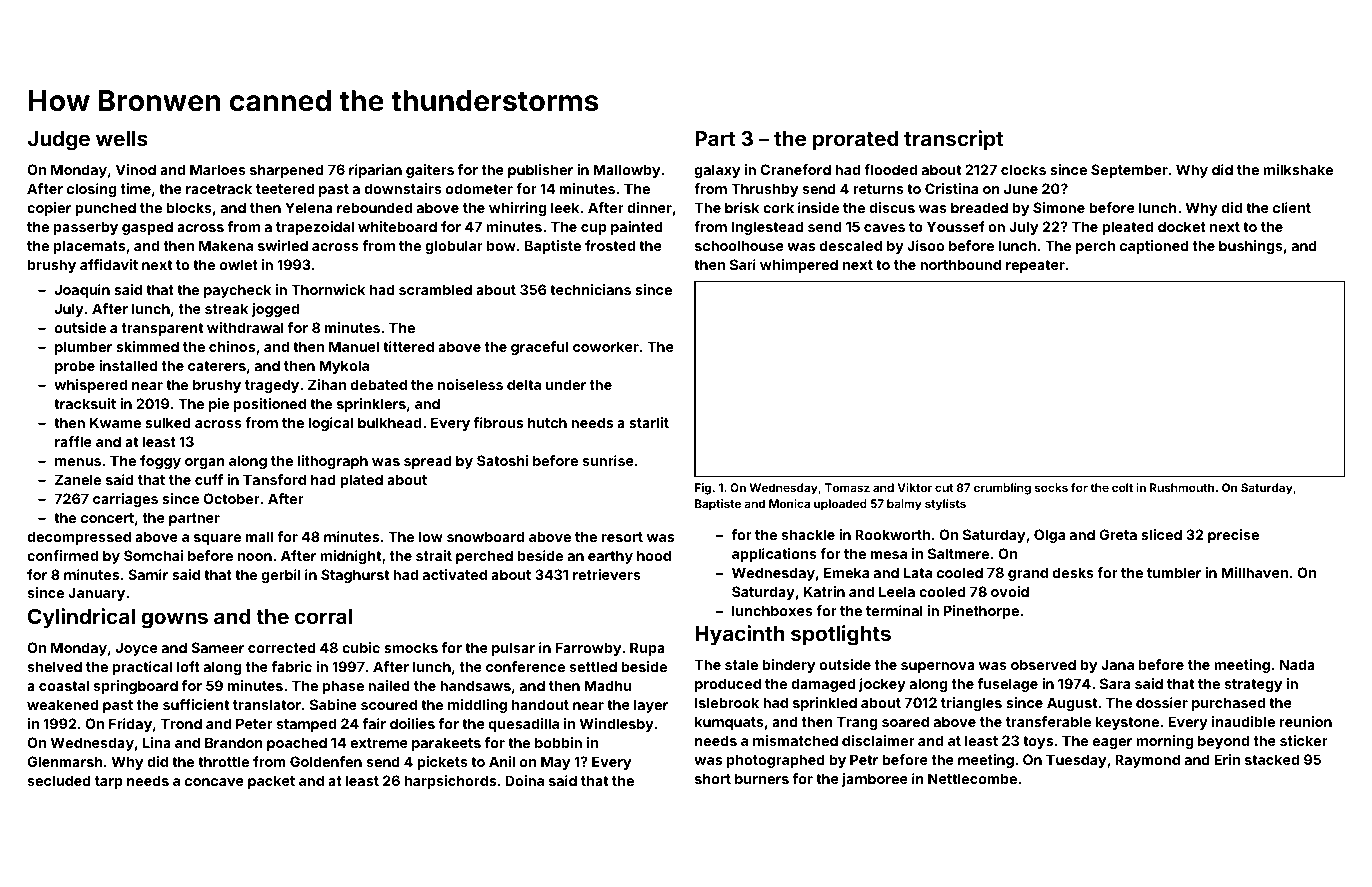 This image has height=887, width=1372. Describe the element at coordinates (174, 620) in the image. I see `gowns` at that location.
